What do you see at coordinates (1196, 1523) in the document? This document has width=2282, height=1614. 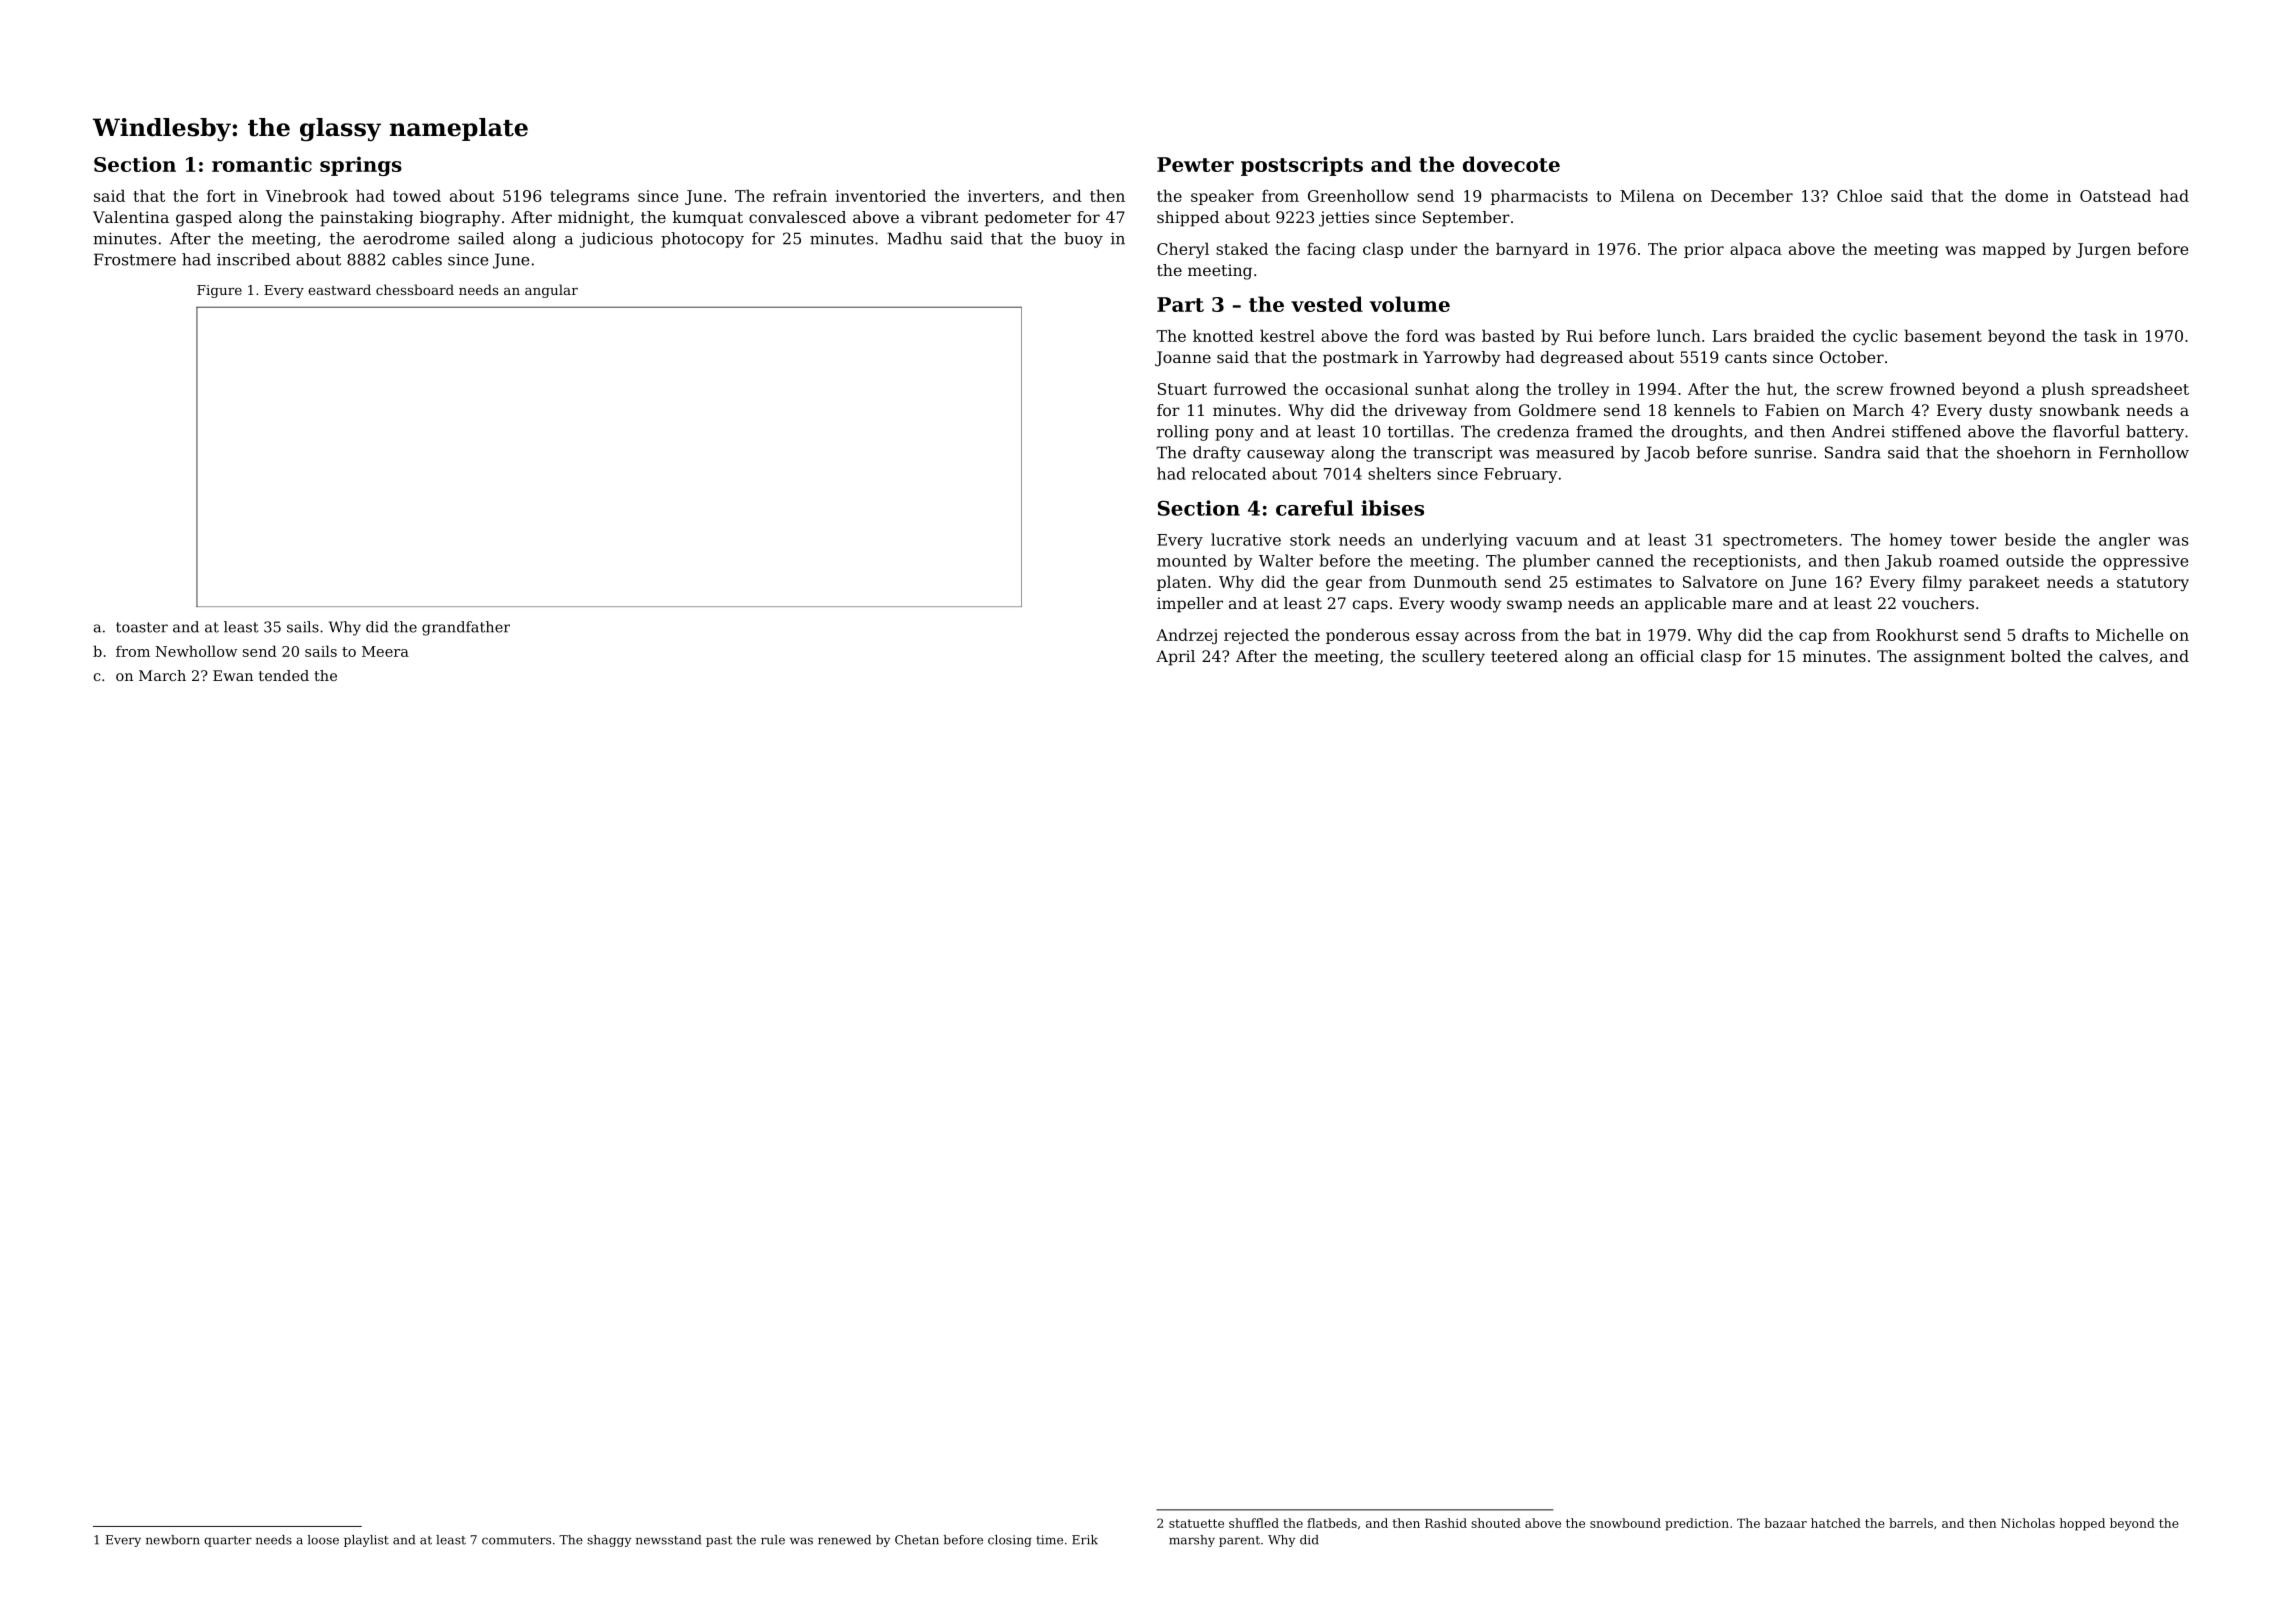 I see `statuette` at bounding box center [1196, 1523].
